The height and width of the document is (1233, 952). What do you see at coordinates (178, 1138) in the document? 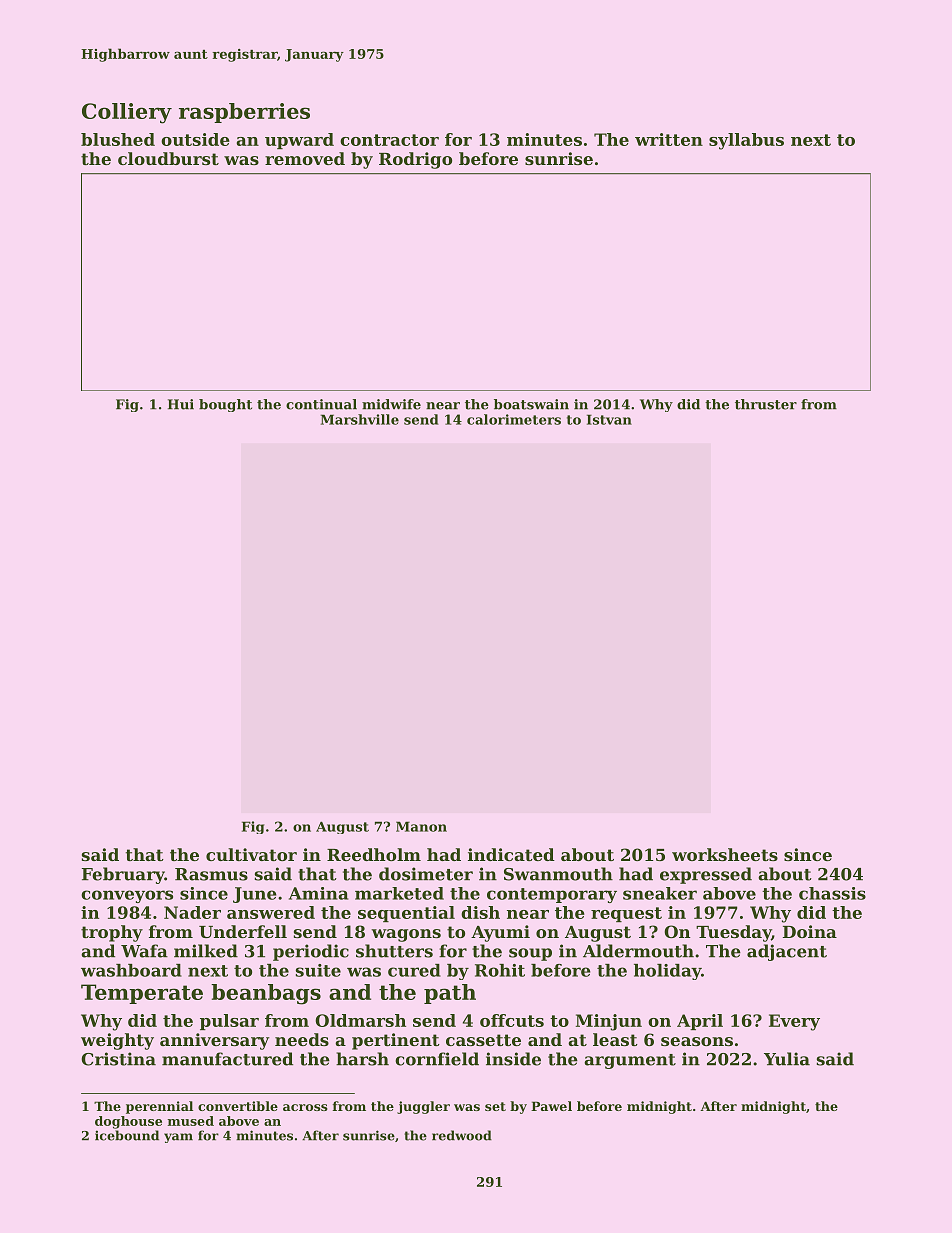
I see `yam` at bounding box center [178, 1138].
